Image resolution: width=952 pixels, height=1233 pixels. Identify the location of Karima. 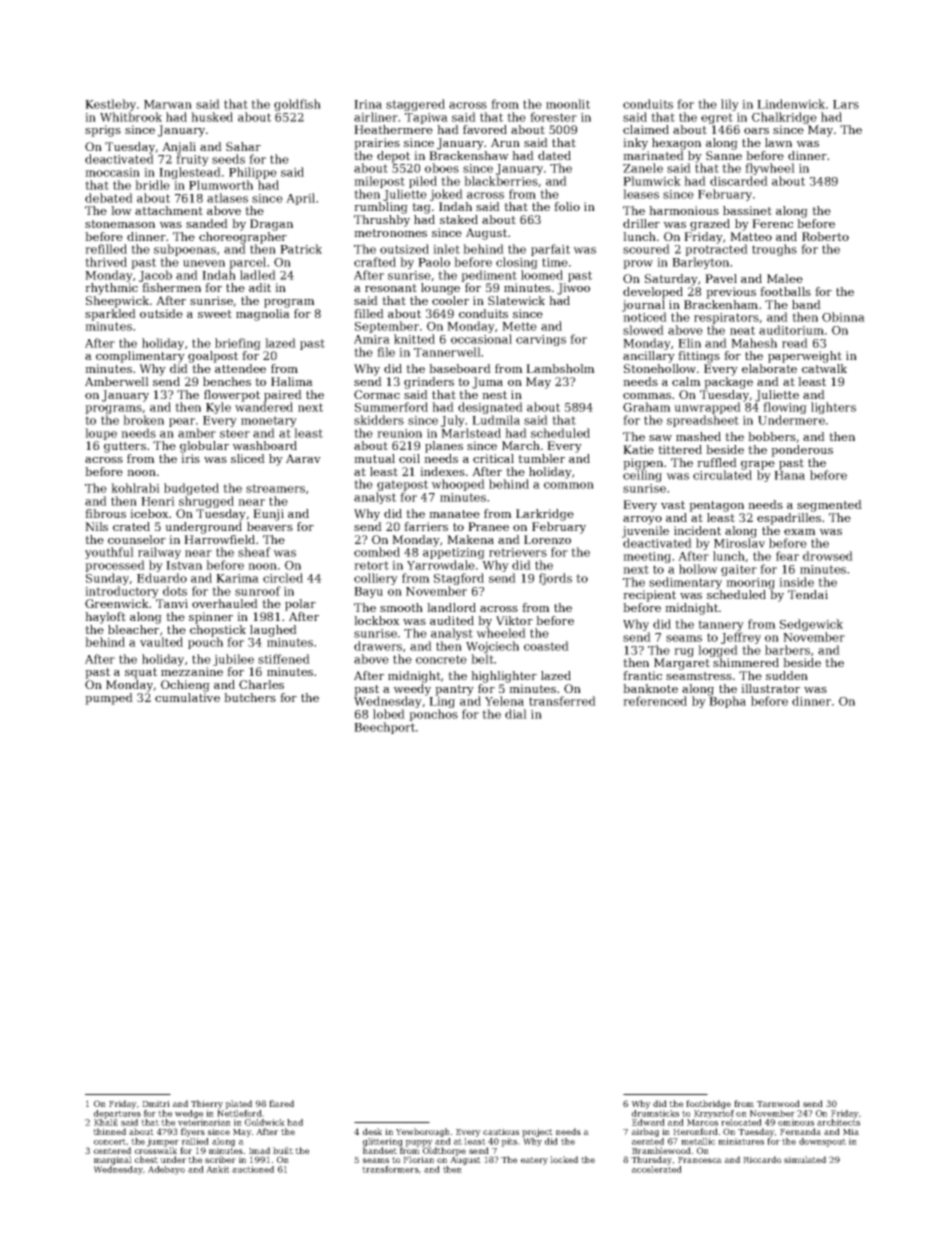
(237, 578).
